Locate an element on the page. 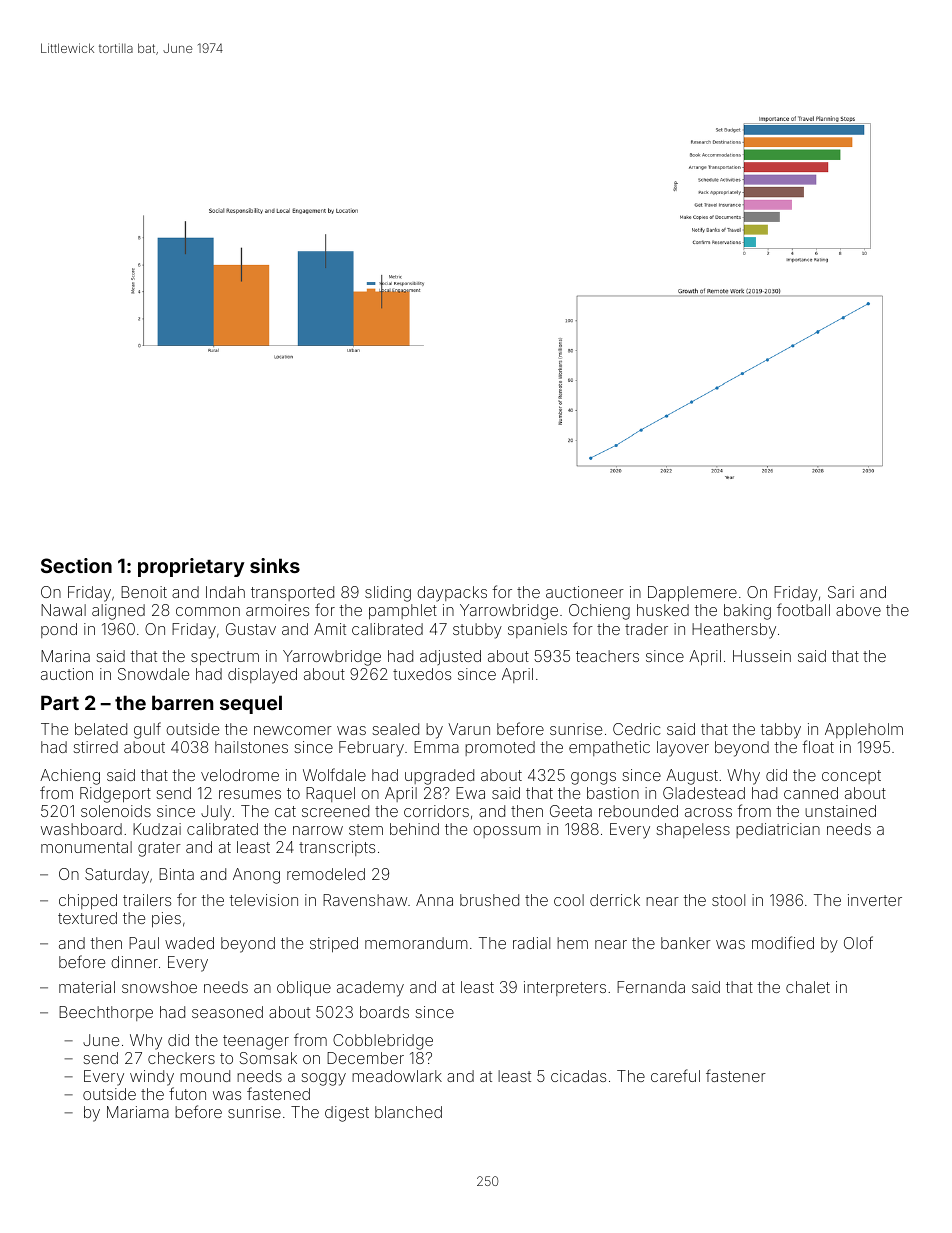  Ridgeport is located at coordinates (115, 795).
